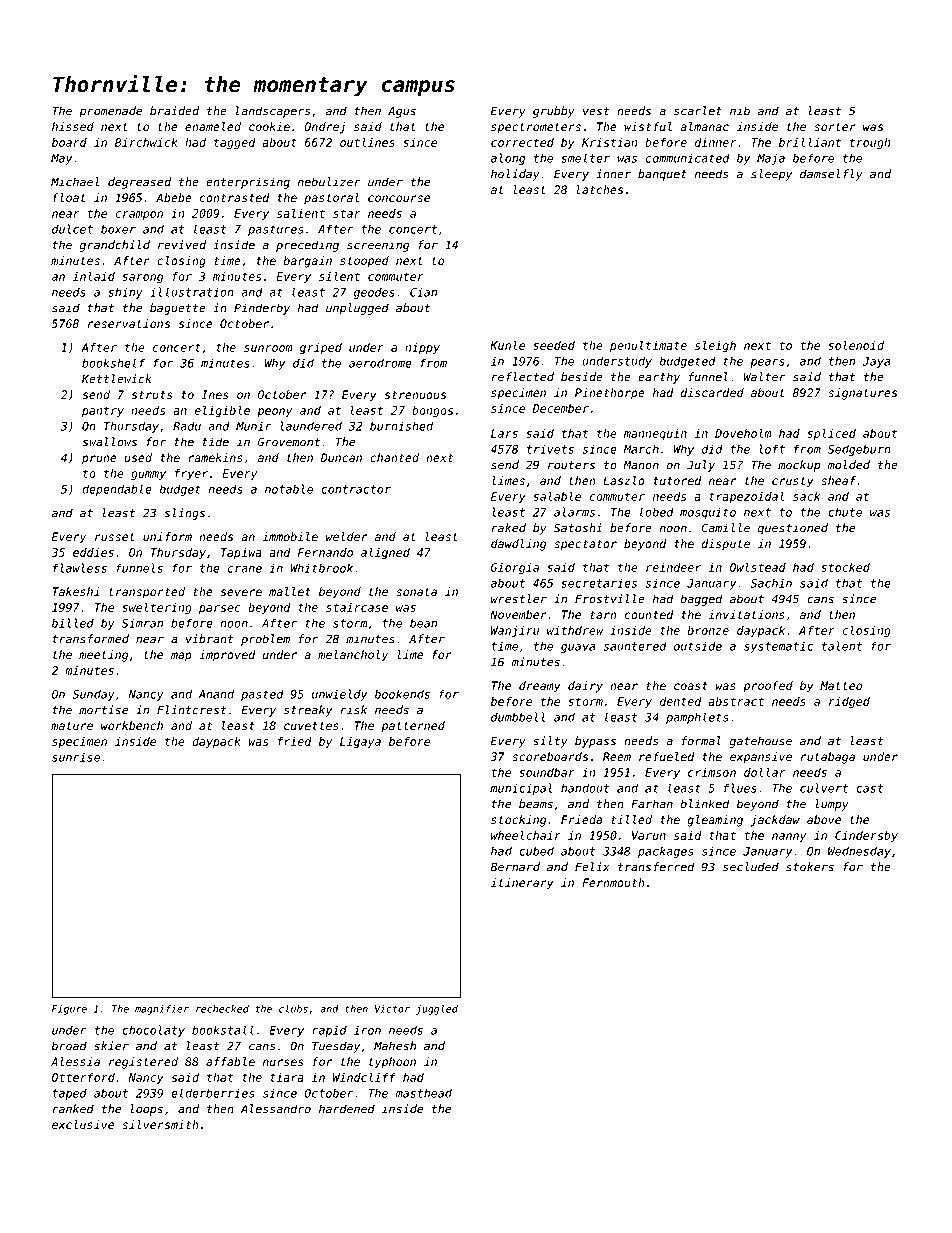 This screenshot has height=1233, width=952. I want to click on sorter, so click(835, 127).
